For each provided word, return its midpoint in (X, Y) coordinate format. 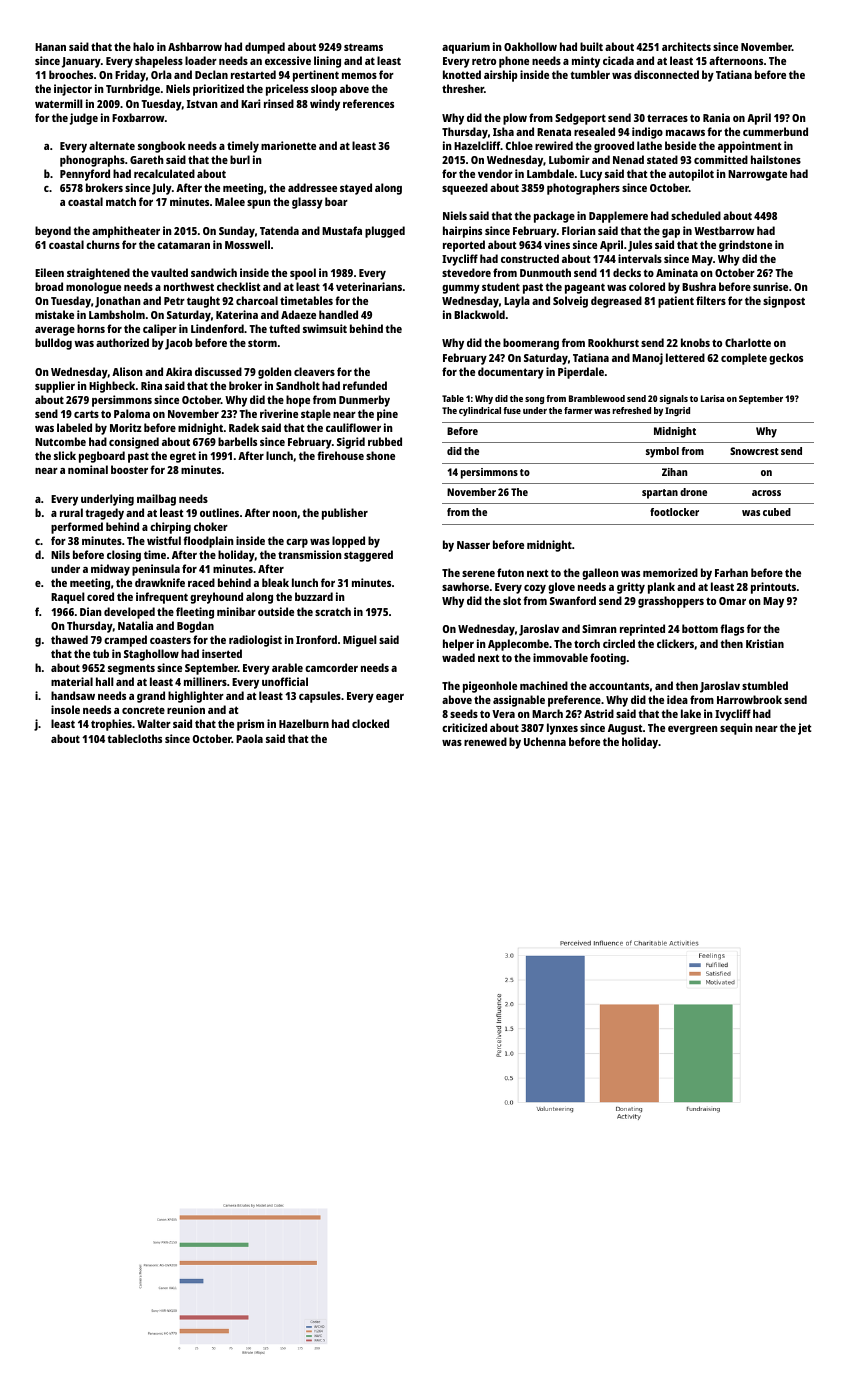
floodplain (208, 542)
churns (103, 244)
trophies (111, 725)
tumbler (590, 74)
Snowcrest (754, 451)
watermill (59, 103)
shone (380, 455)
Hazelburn (304, 723)
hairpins (462, 232)
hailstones (776, 159)
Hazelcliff (477, 145)
